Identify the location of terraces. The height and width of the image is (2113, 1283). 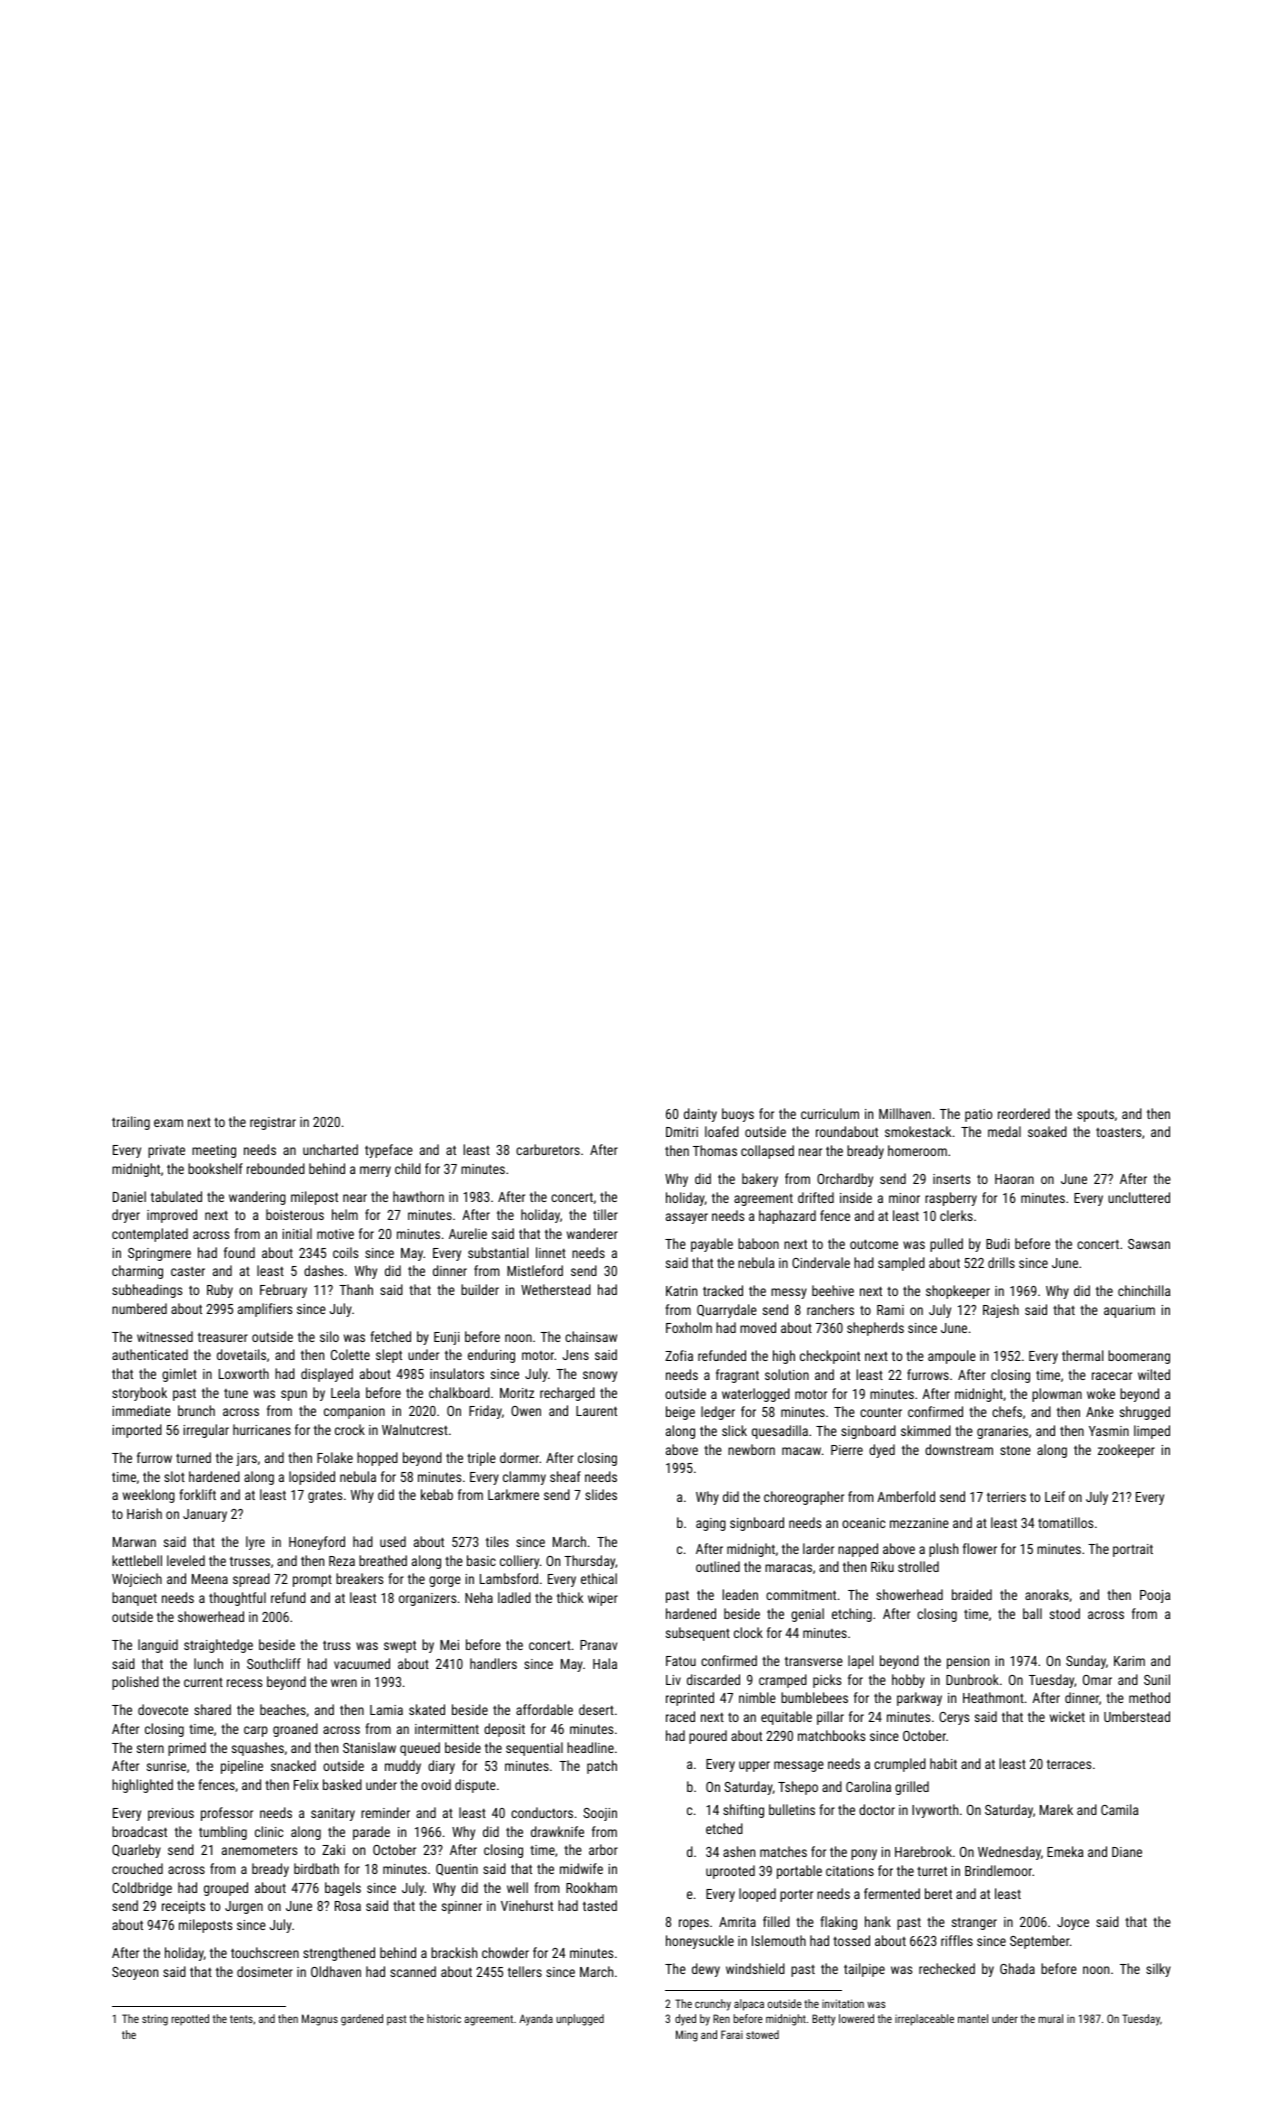
(1069, 1764).
